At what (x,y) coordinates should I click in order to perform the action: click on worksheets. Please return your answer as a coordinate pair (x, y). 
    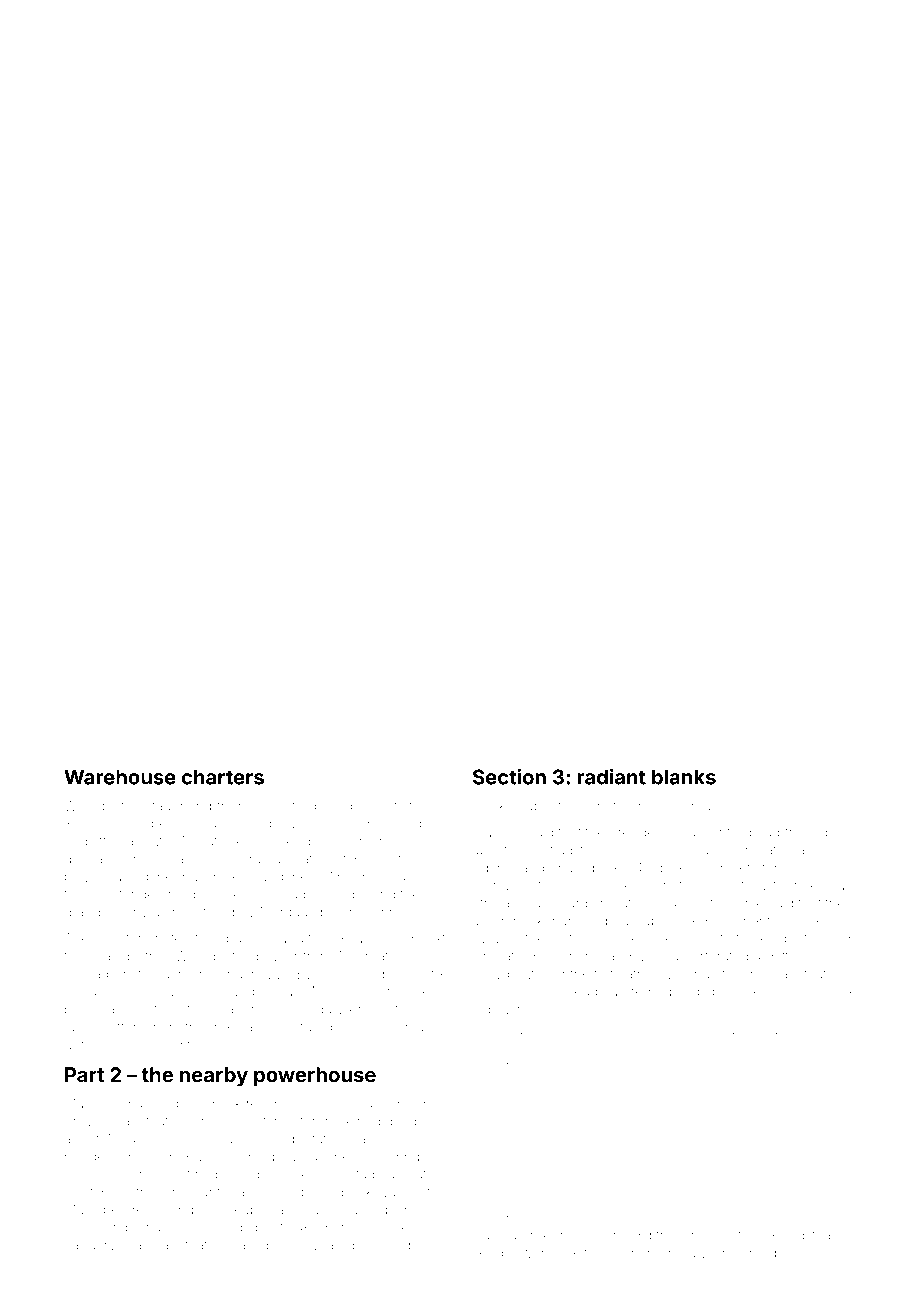
    Looking at the image, I should click on (557, 1253).
